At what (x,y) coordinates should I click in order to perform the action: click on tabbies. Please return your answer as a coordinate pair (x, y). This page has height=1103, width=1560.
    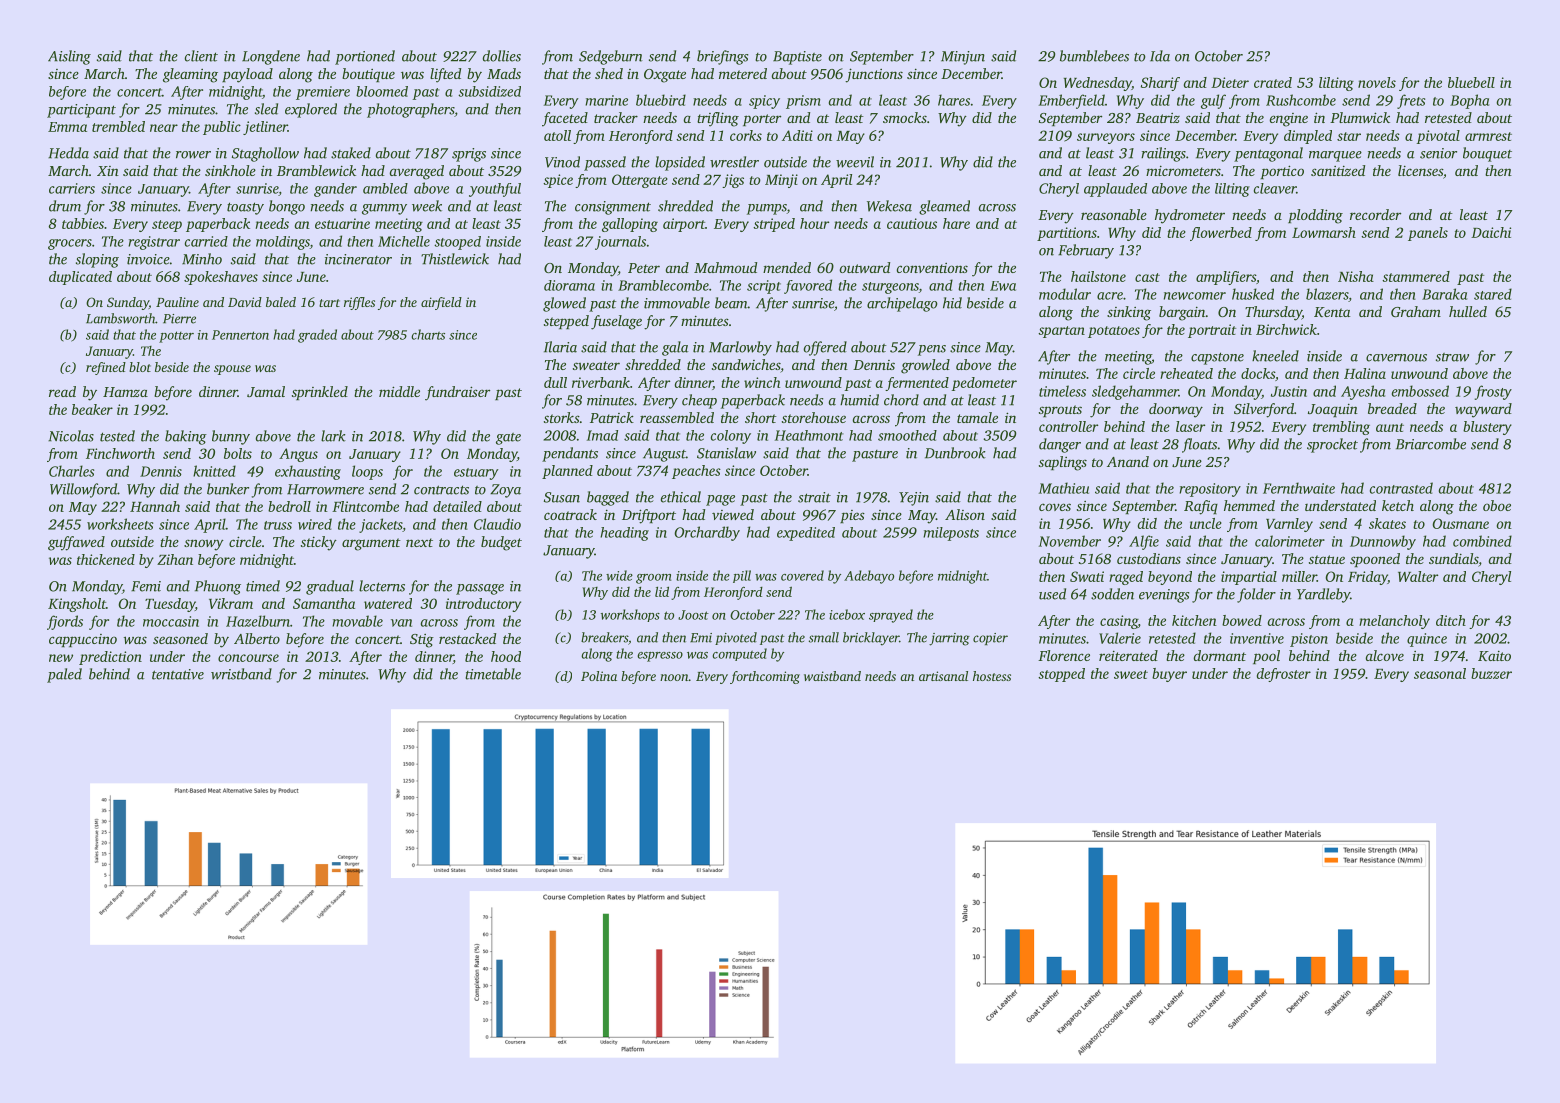
    Looking at the image, I should click on (83, 223).
